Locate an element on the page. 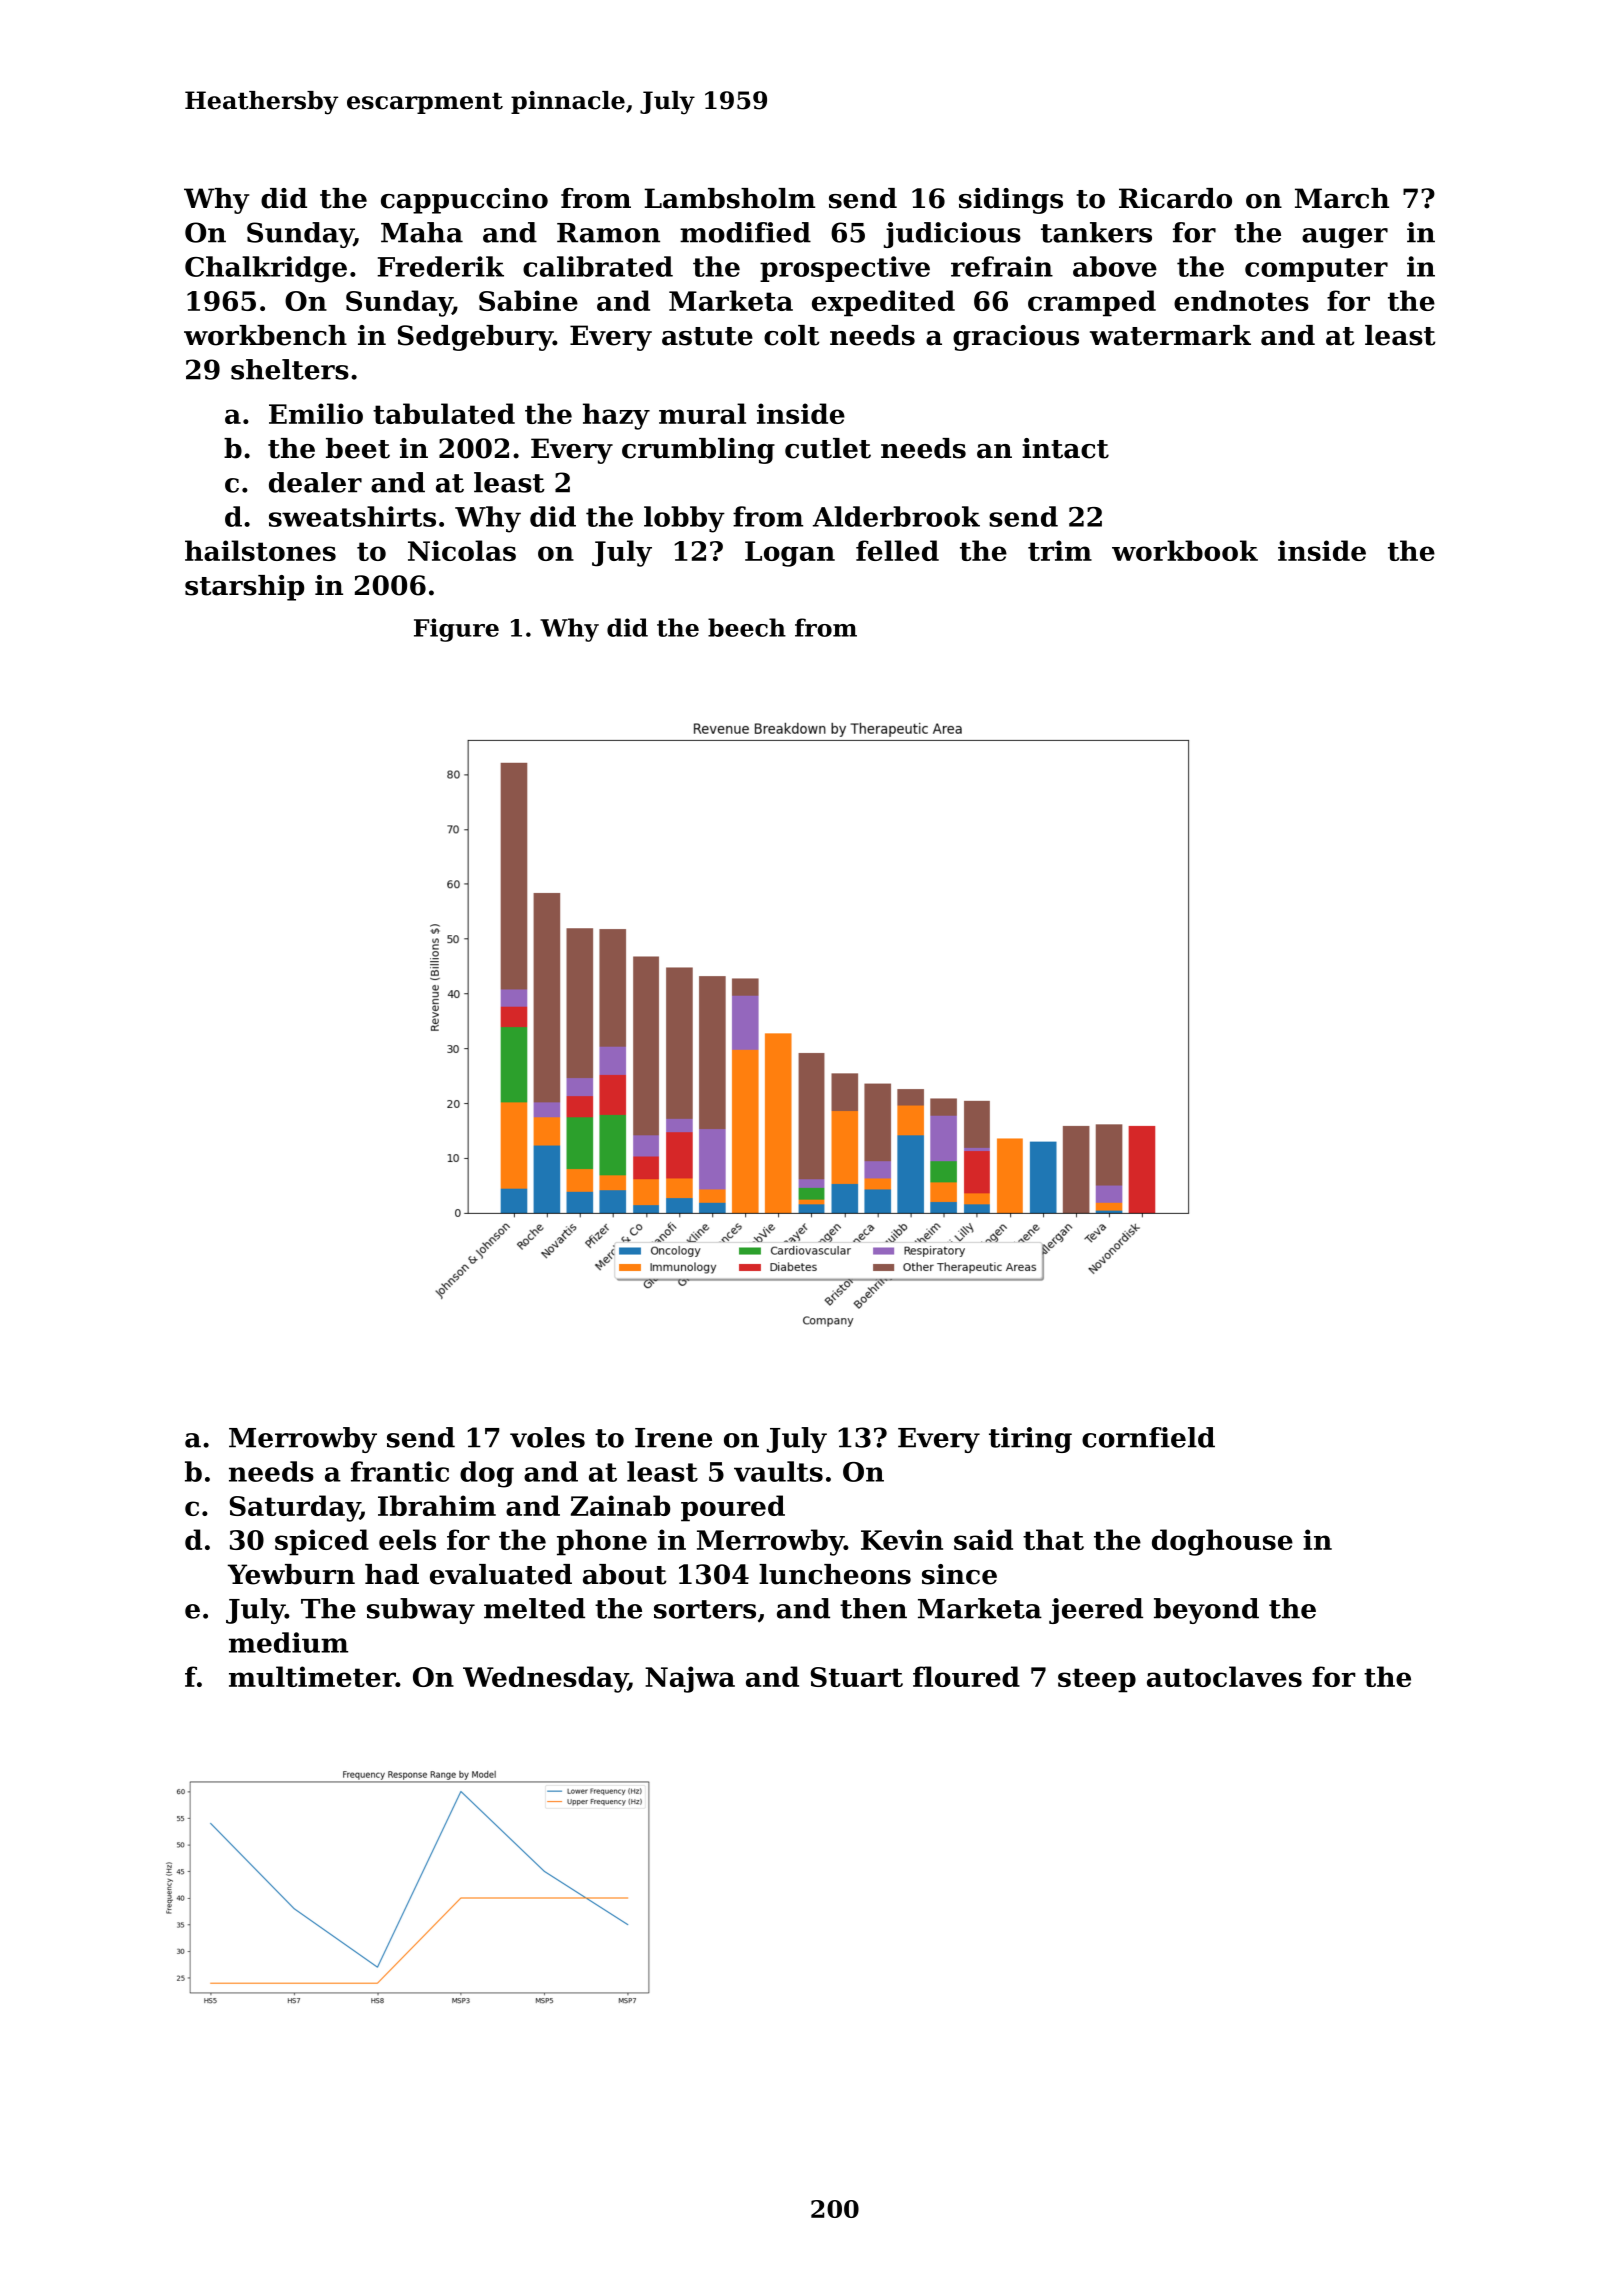 This page has width=1620, height=2292. Nicolas is located at coordinates (462, 550).
